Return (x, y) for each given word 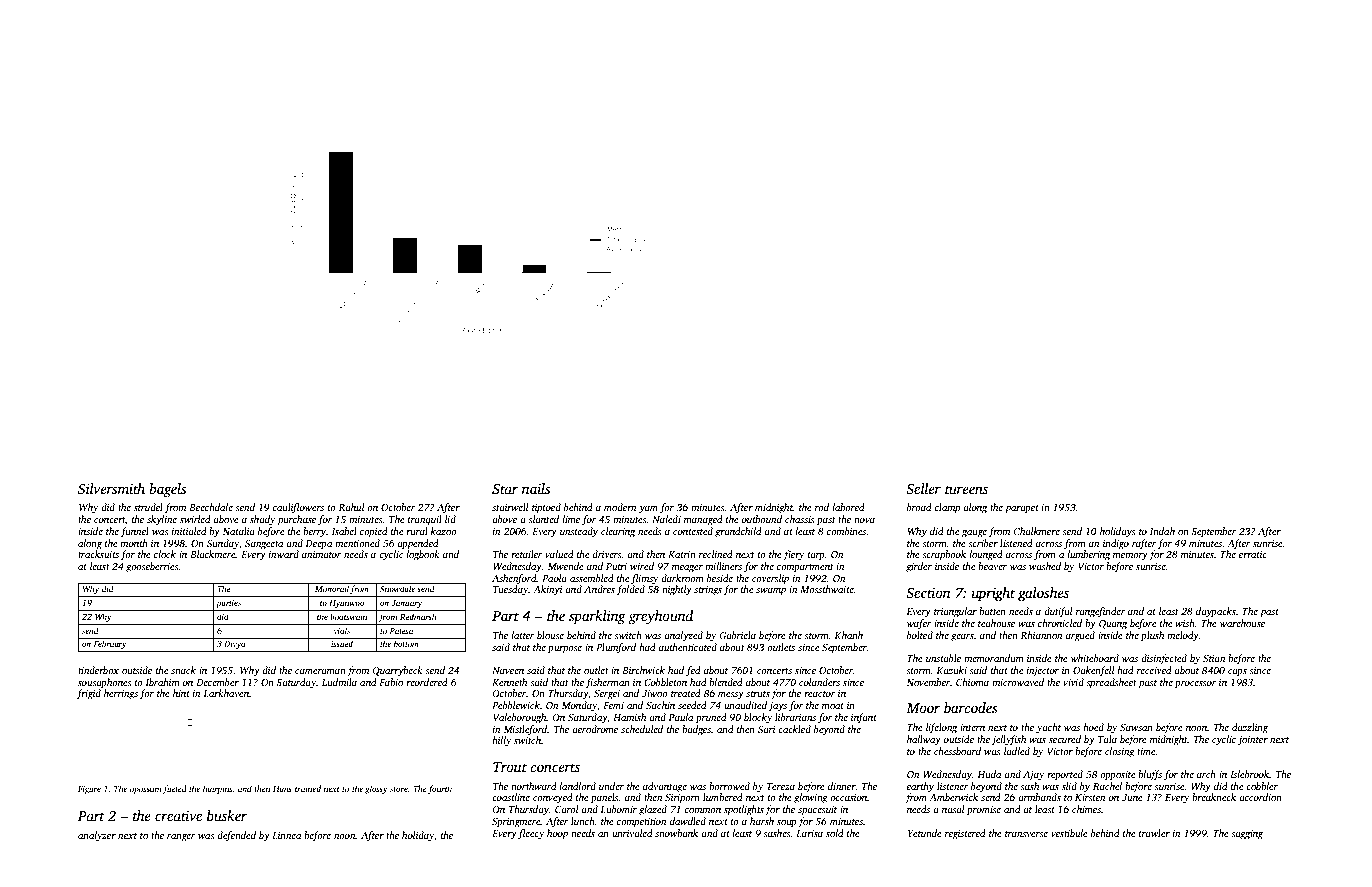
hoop (557, 834)
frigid (89, 694)
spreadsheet (1111, 683)
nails (536, 488)
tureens (966, 489)
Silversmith (111, 488)
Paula (680, 717)
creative (178, 815)
